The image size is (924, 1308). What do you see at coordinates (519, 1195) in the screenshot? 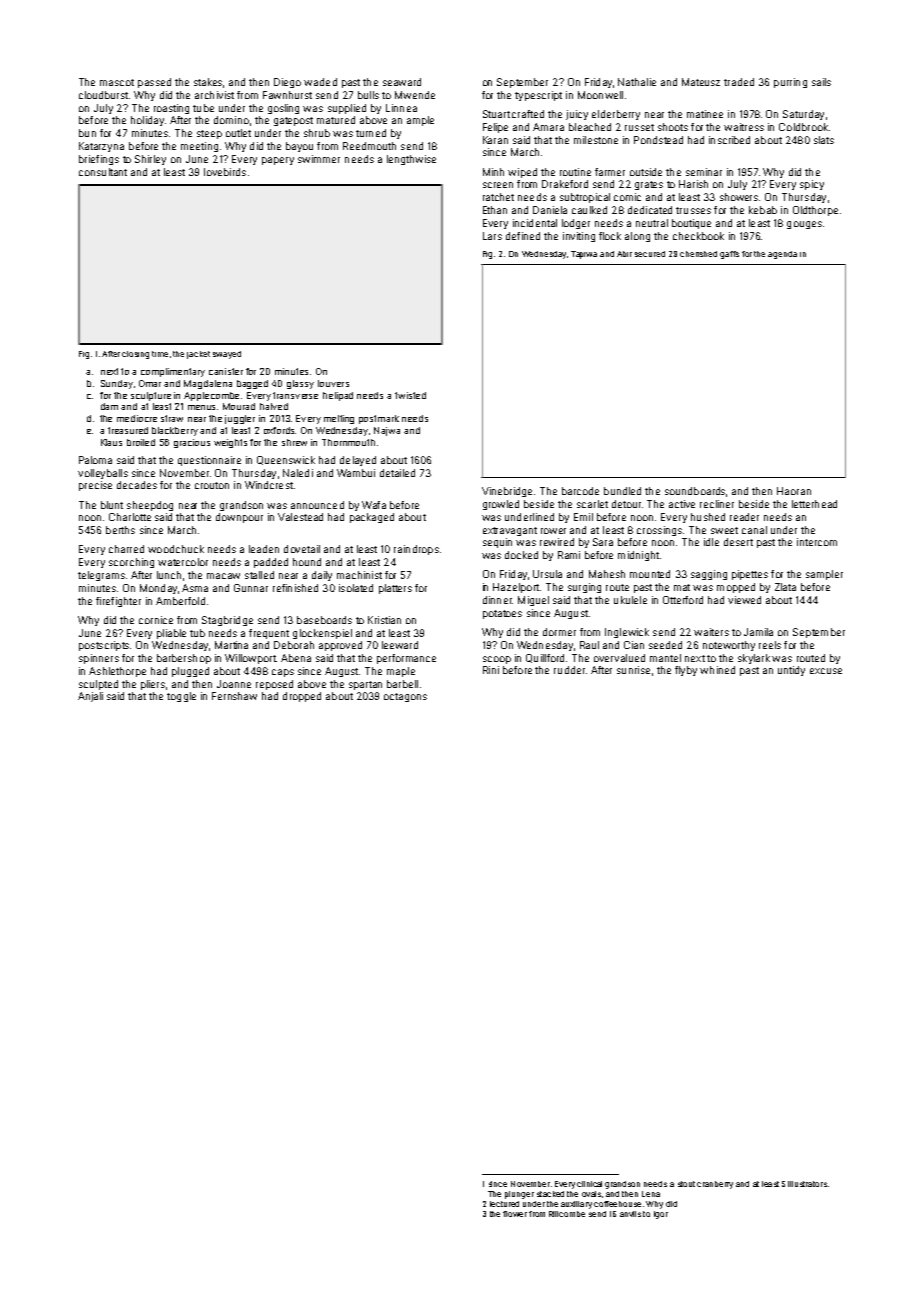
I see `plunger` at bounding box center [519, 1195].
